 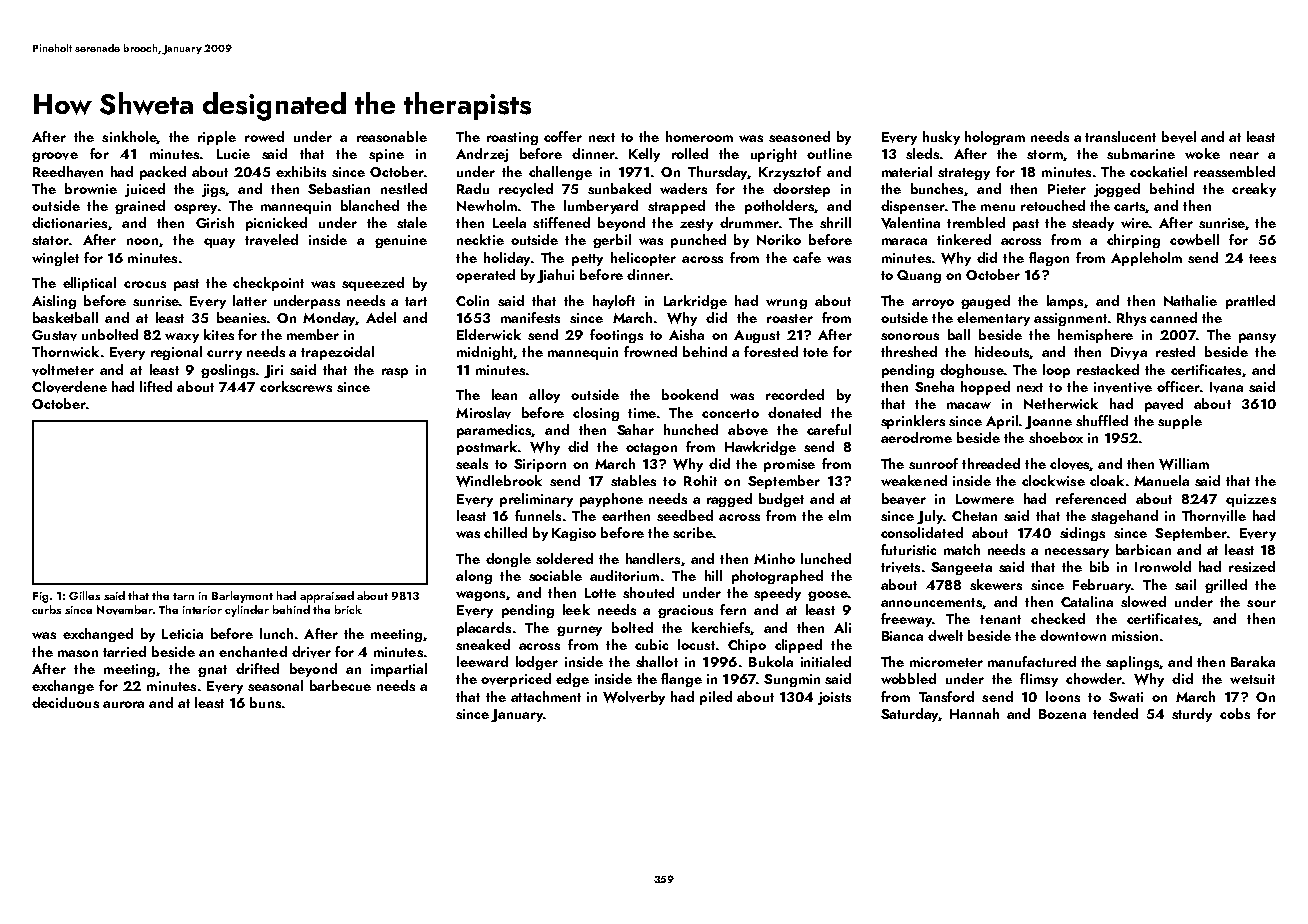 I want to click on kites, so click(x=219, y=334).
